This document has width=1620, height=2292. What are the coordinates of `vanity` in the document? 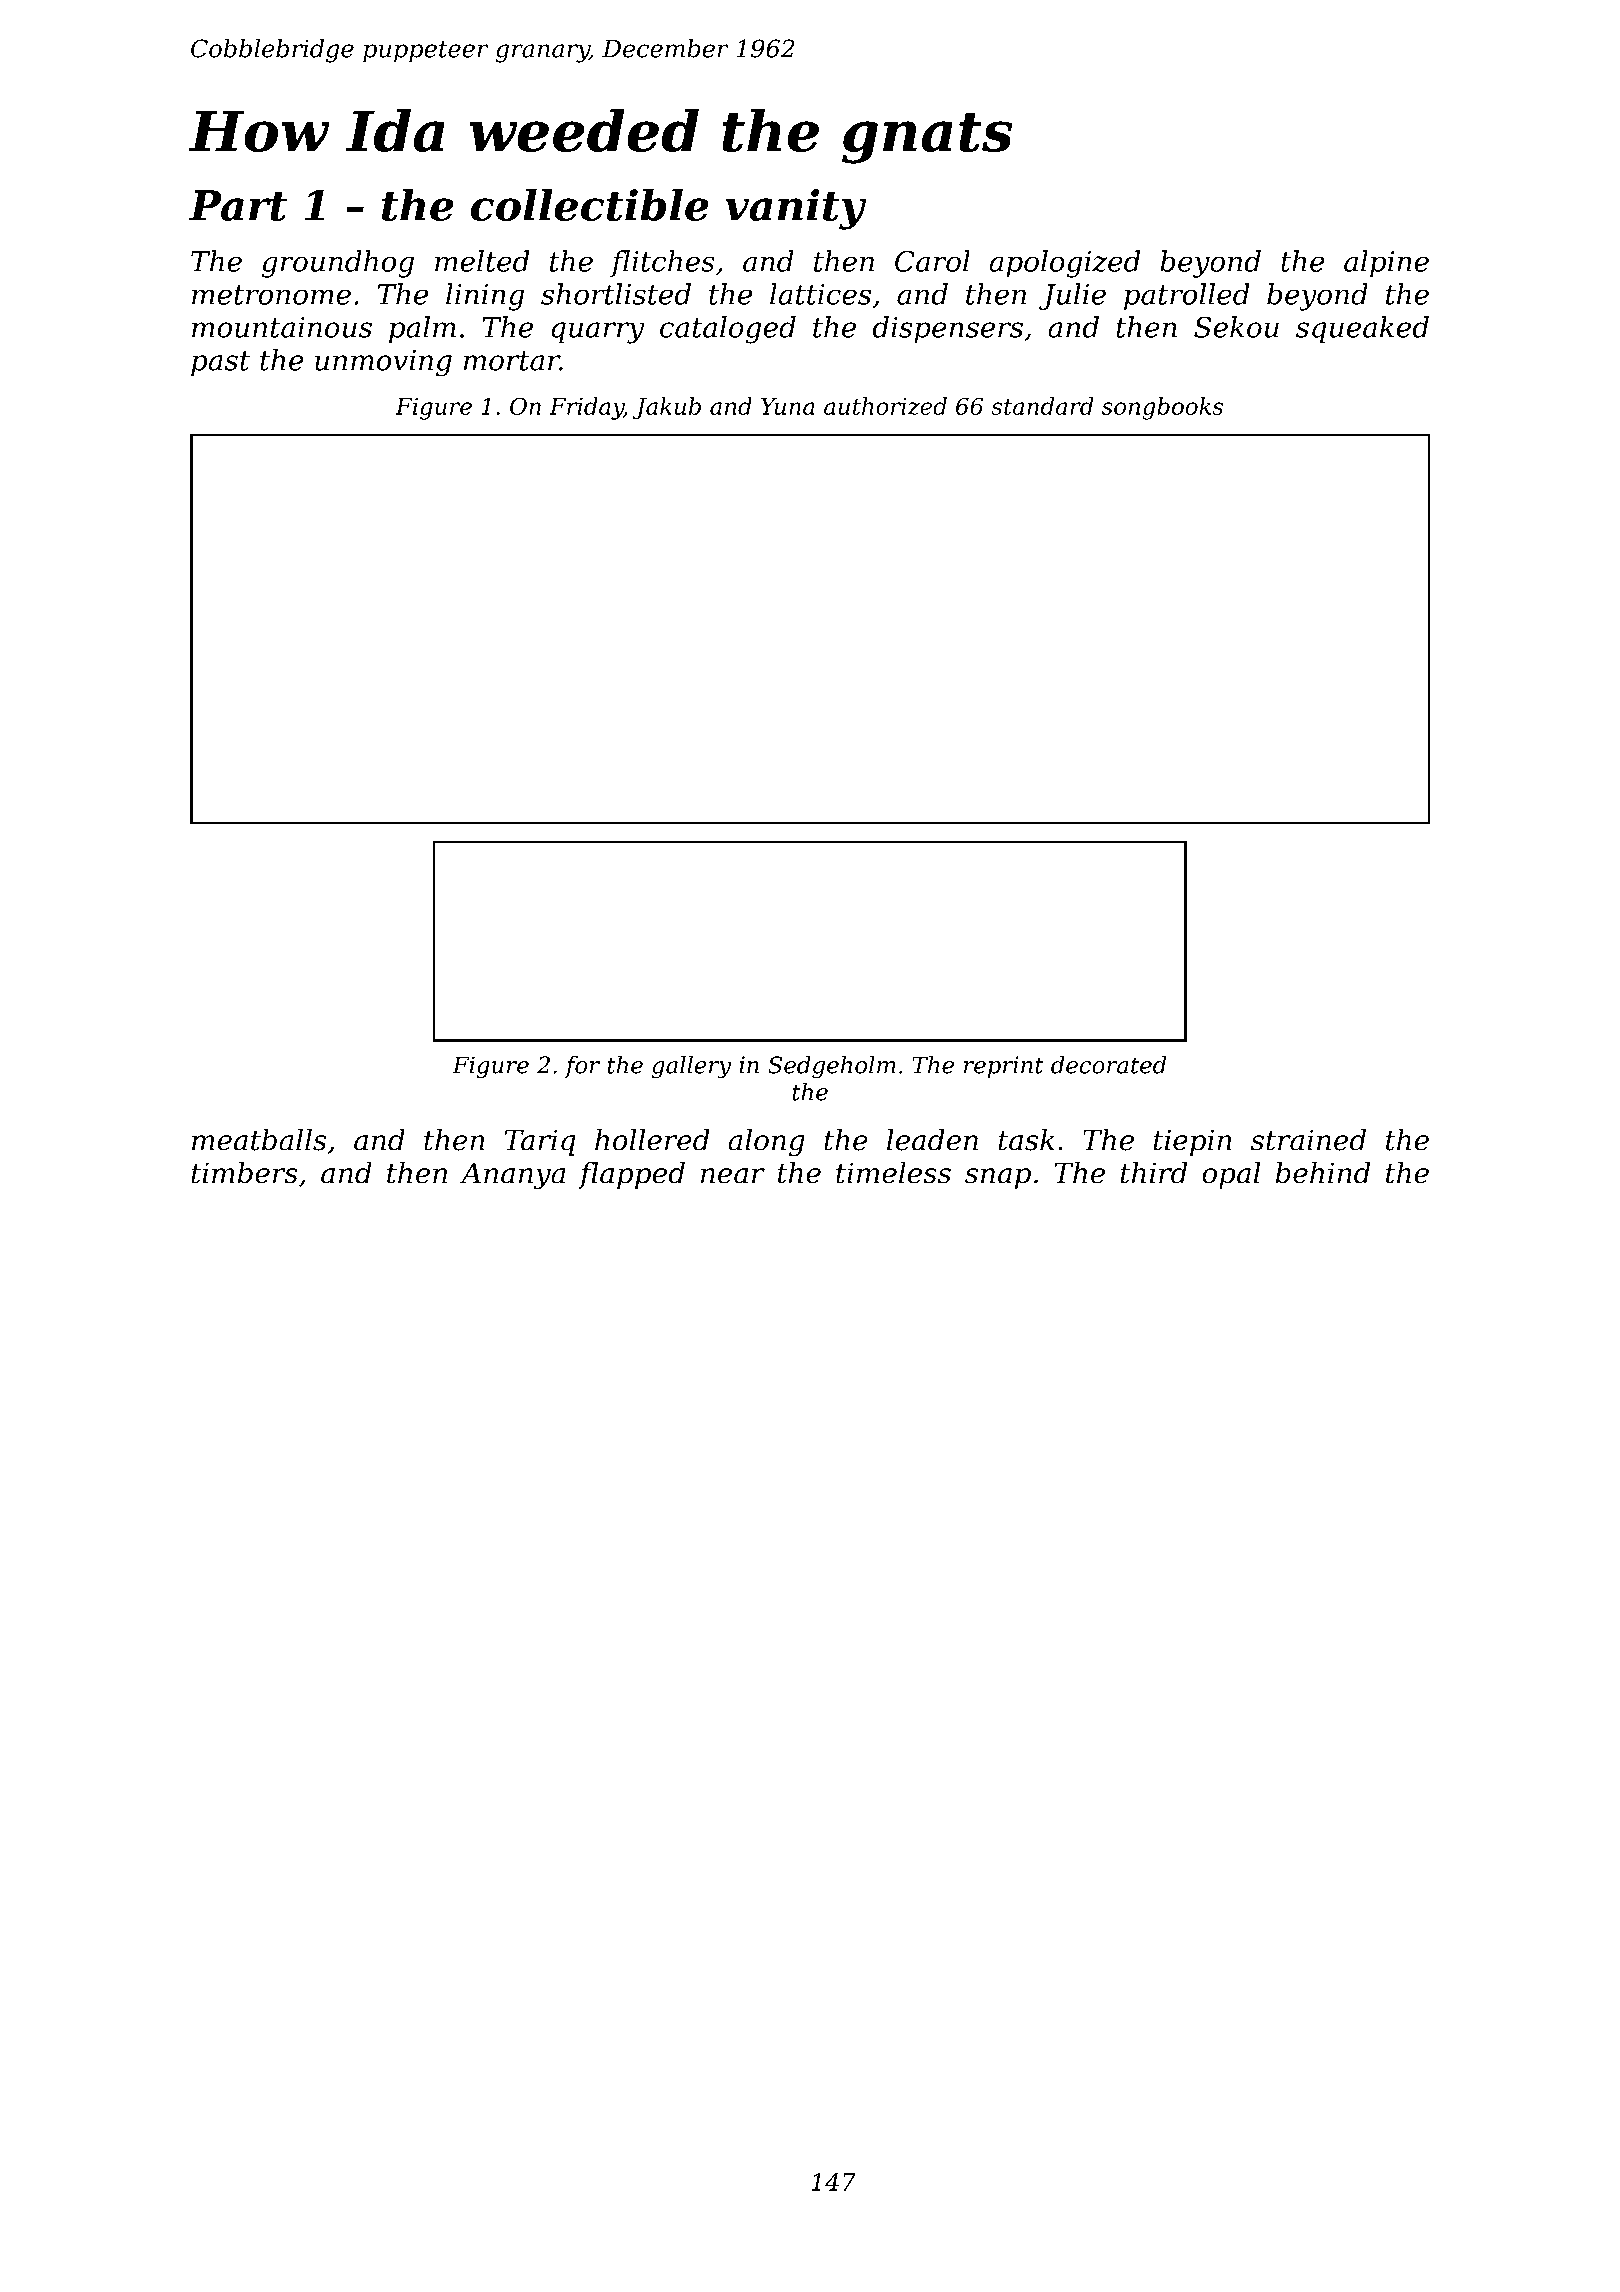 It's located at (795, 209).
